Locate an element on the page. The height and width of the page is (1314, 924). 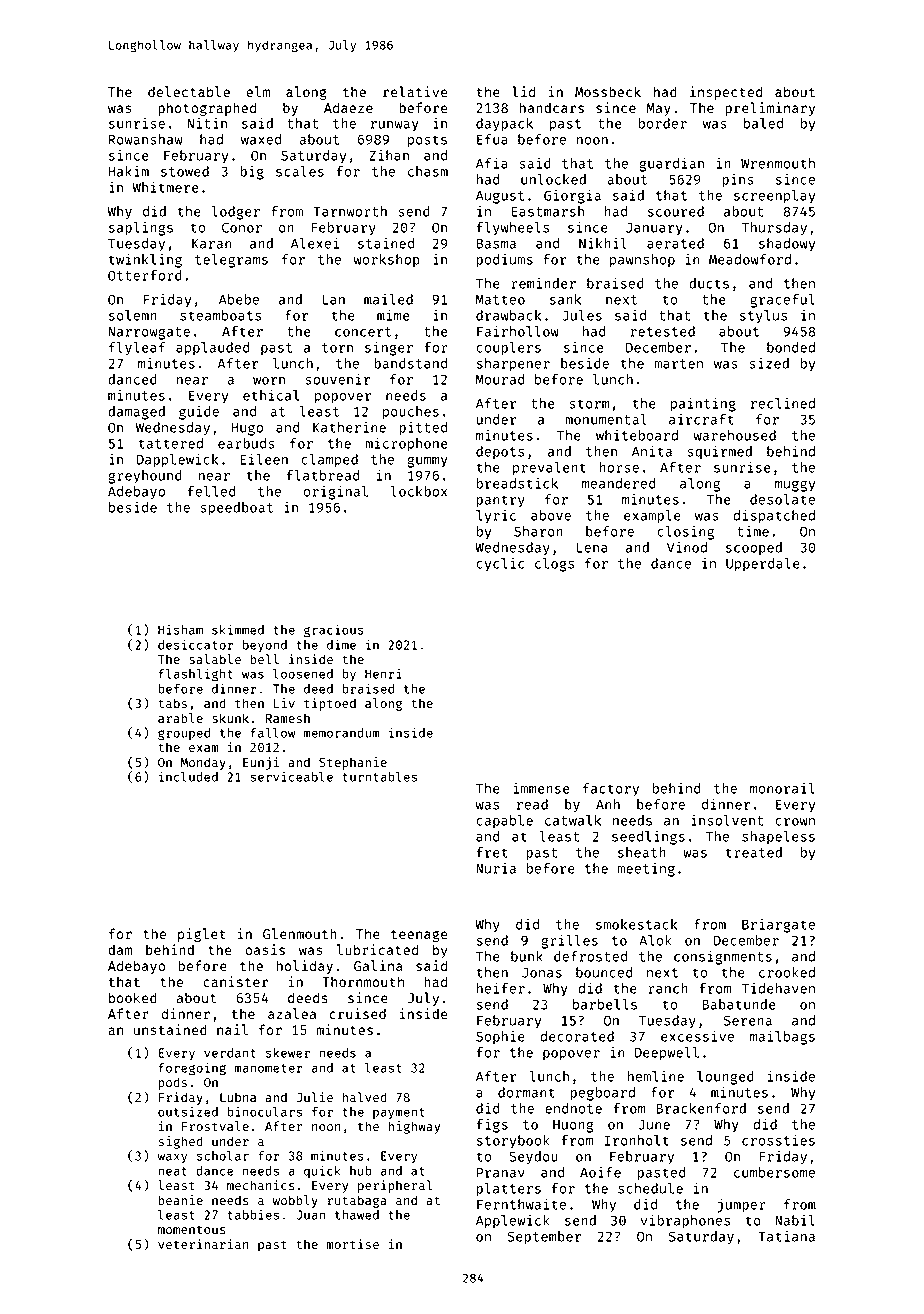
Hisham is located at coordinates (180, 629).
